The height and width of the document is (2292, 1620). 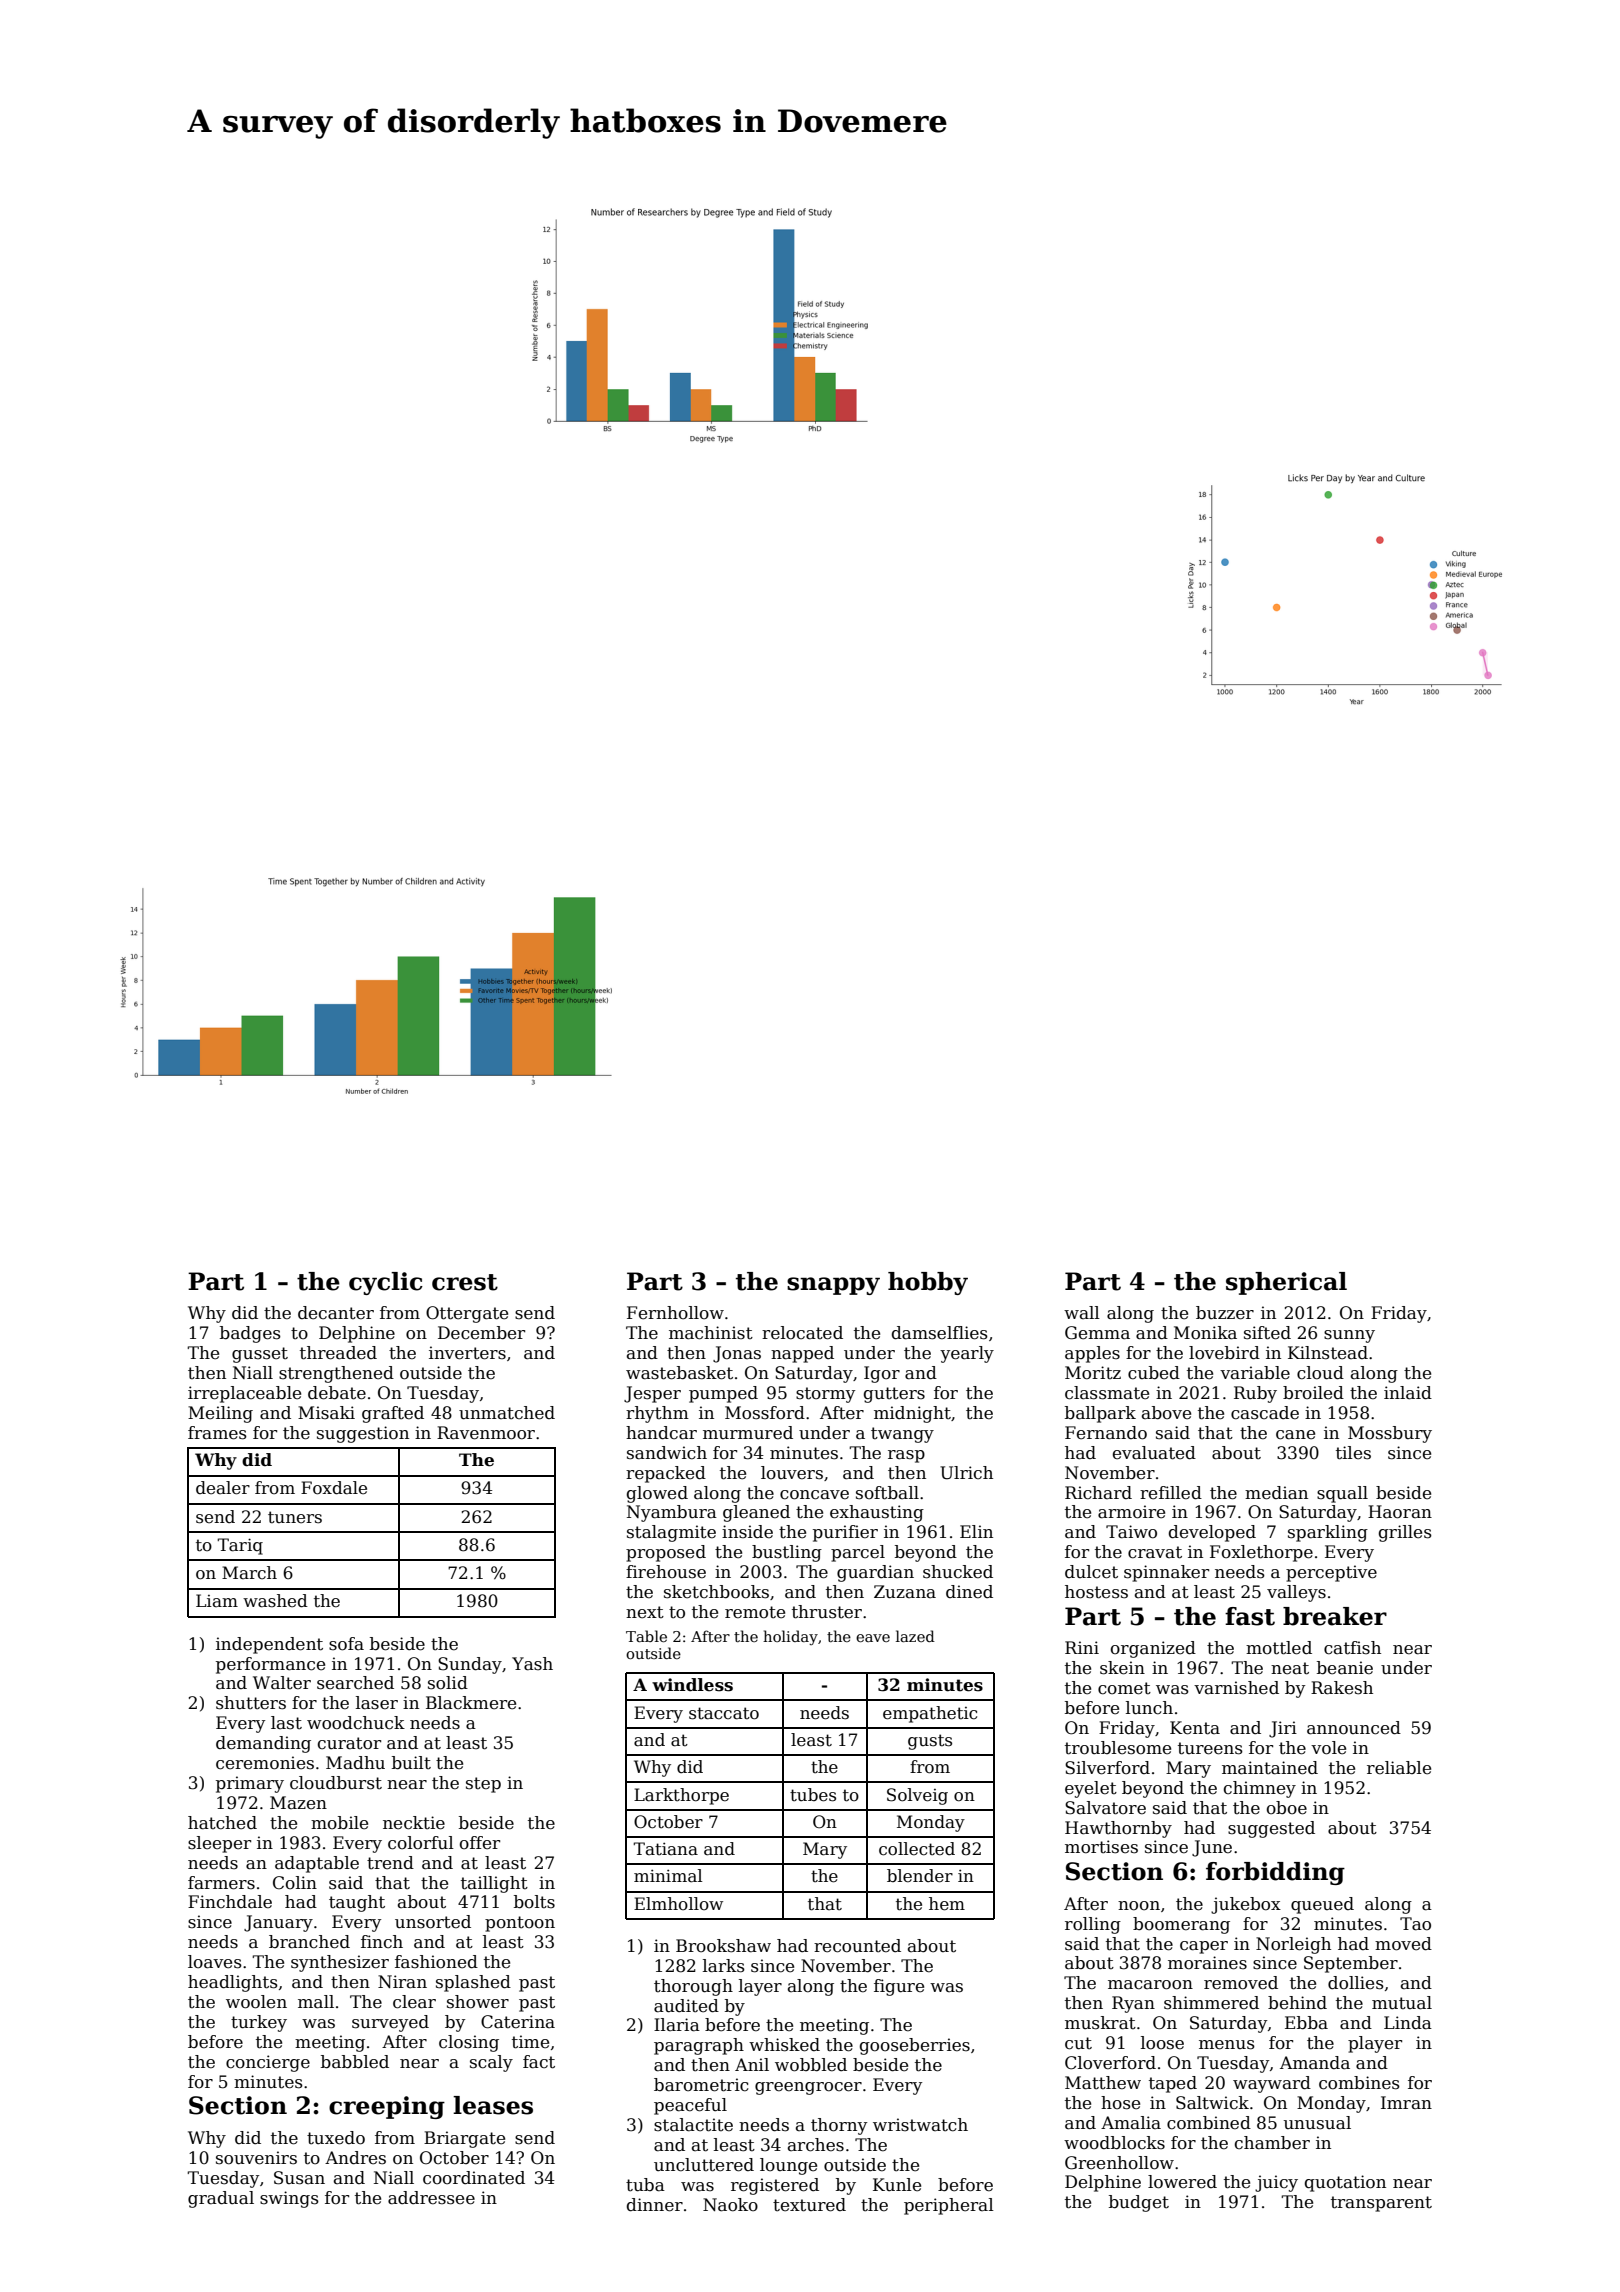 What do you see at coordinates (678, 1903) in the document?
I see `Elmhollow` at bounding box center [678, 1903].
